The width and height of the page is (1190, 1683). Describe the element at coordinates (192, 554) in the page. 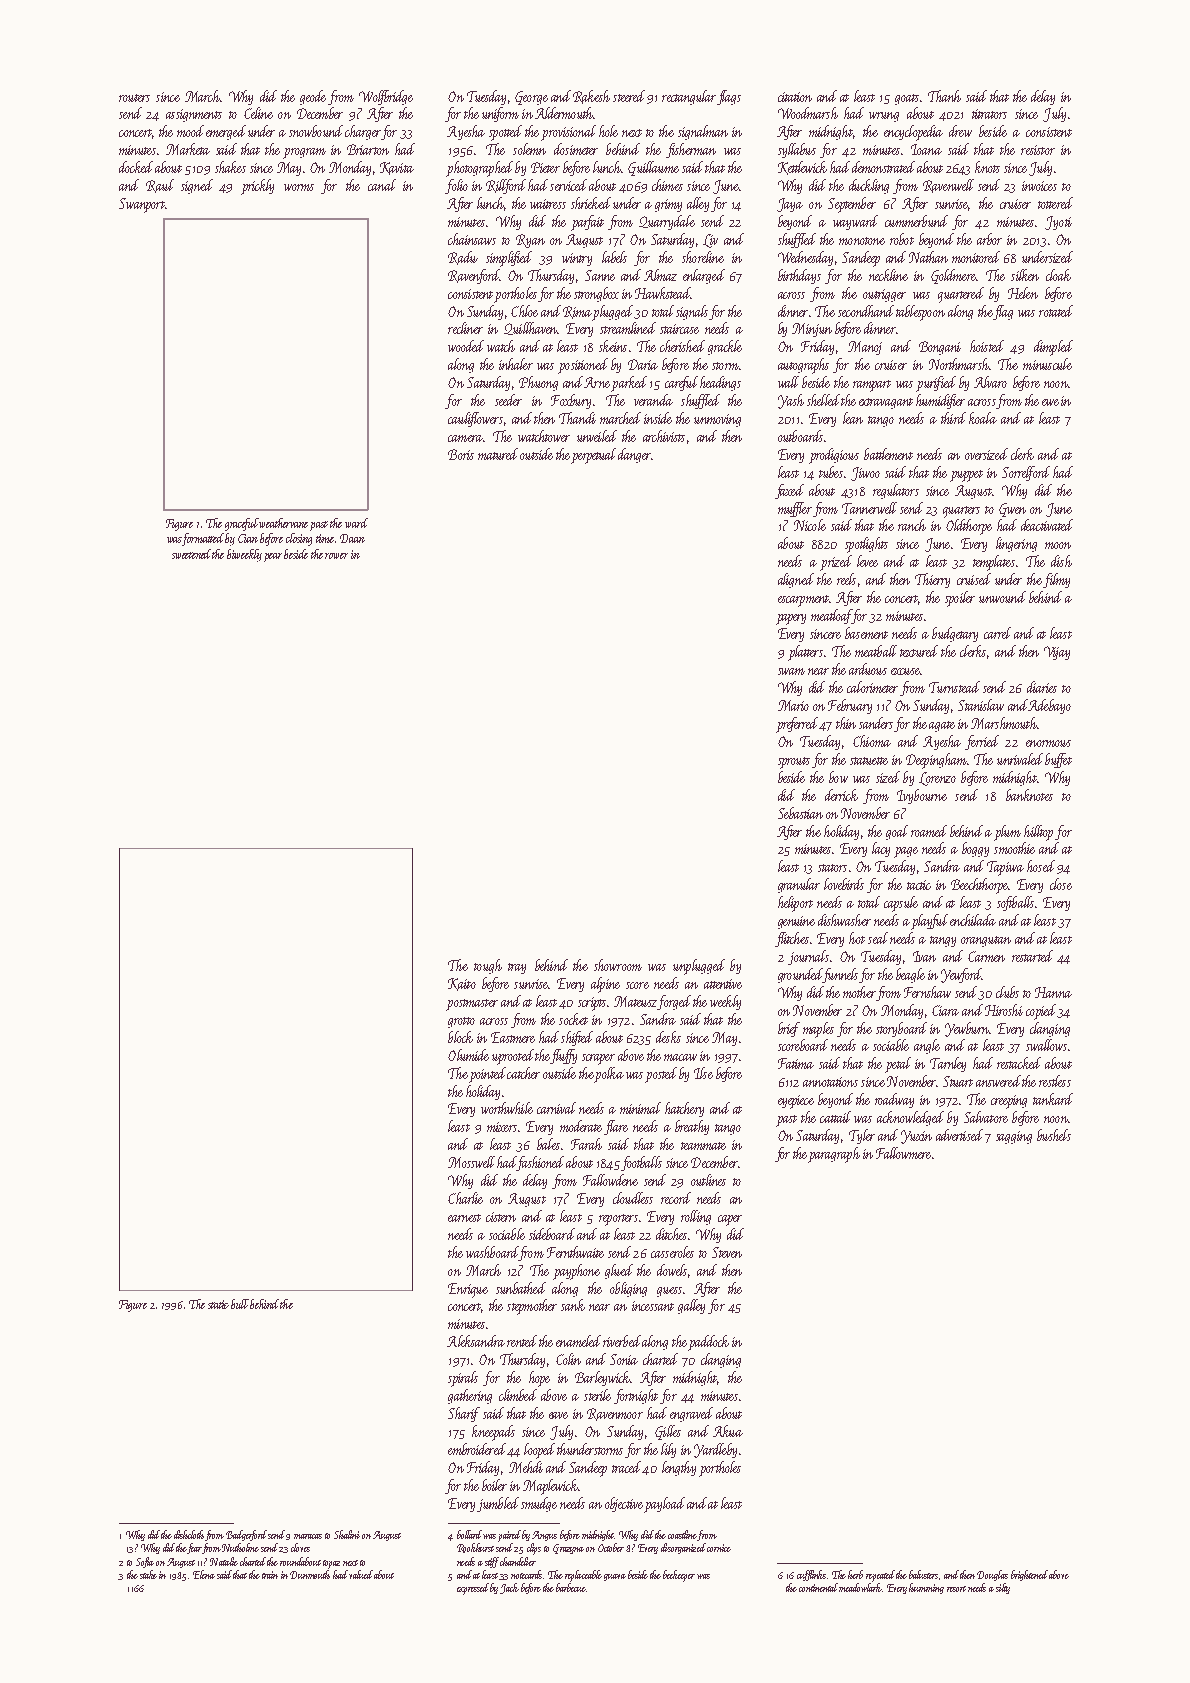

I see `sweetened` at that location.
